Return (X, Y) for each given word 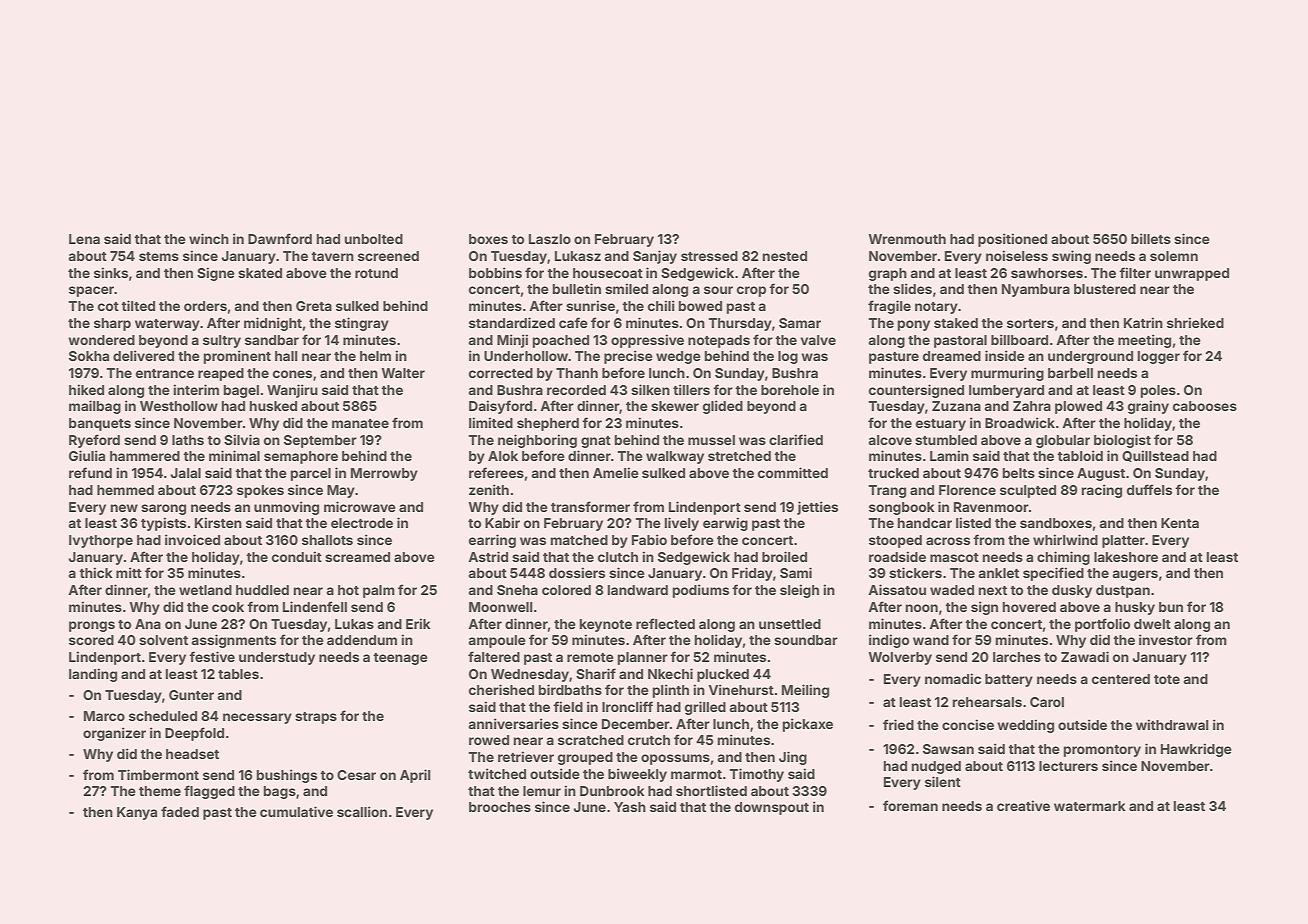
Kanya (137, 813)
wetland (205, 590)
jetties (817, 508)
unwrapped (1192, 274)
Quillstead (1155, 456)
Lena (84, 239)
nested (784, 256)
